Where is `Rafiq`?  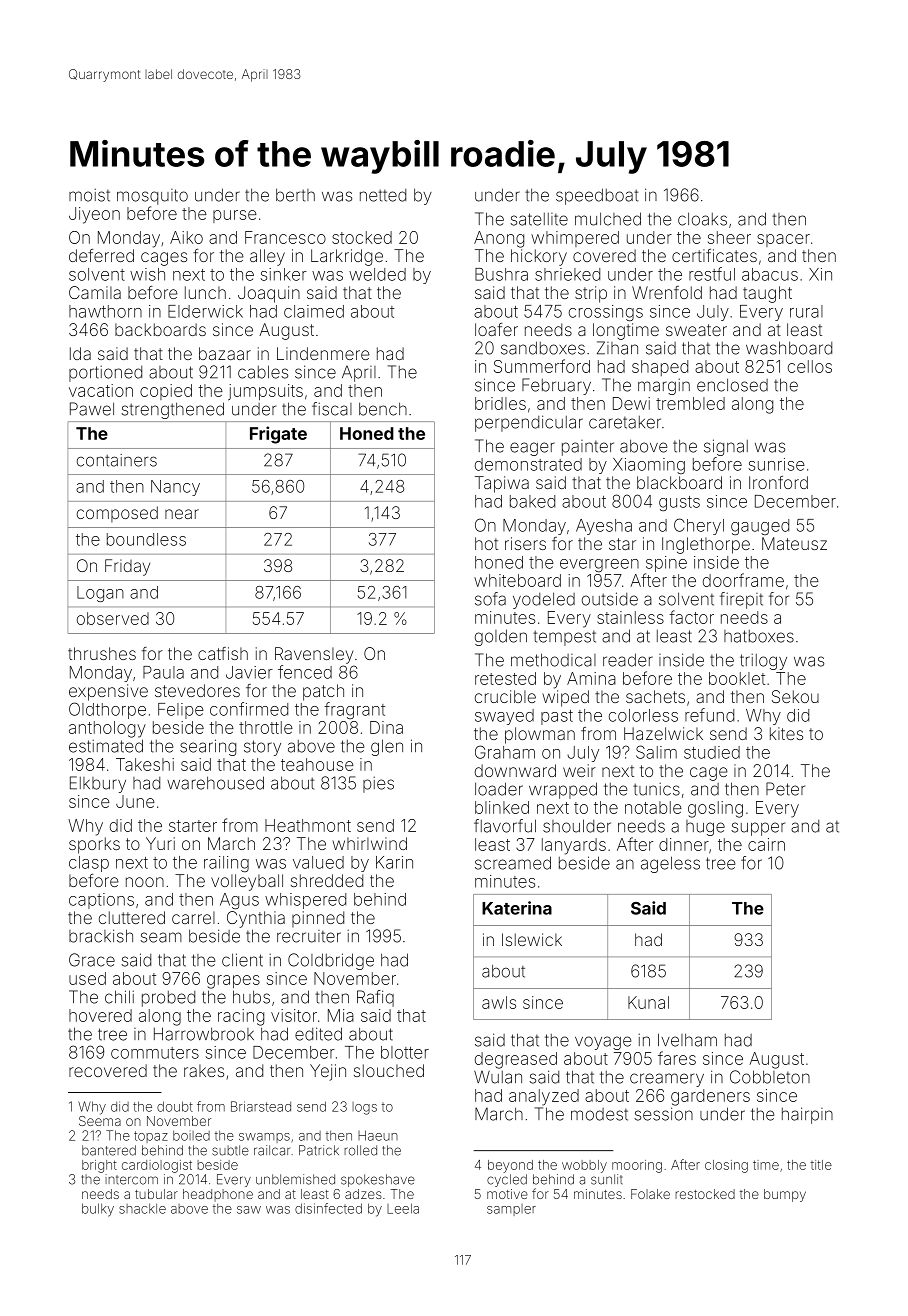 Rafiq is located at coordinates (375, 998).
